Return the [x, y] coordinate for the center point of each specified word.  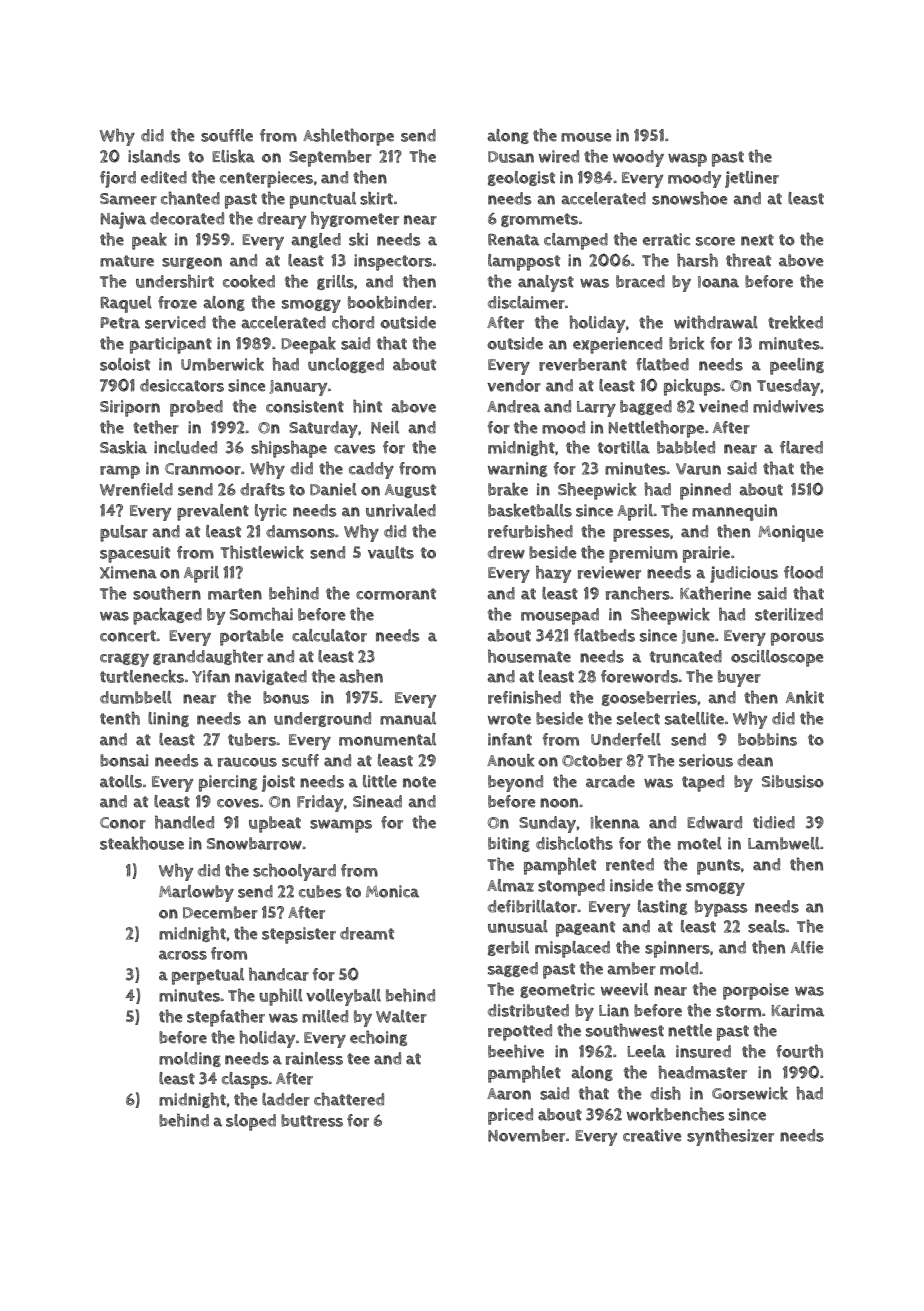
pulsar [124, 533]
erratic [666, 239]
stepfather [226, 1018]
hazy [553, 574]
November [526, 1135]
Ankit [805, 697]
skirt [376, 198]
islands [154, 156]
